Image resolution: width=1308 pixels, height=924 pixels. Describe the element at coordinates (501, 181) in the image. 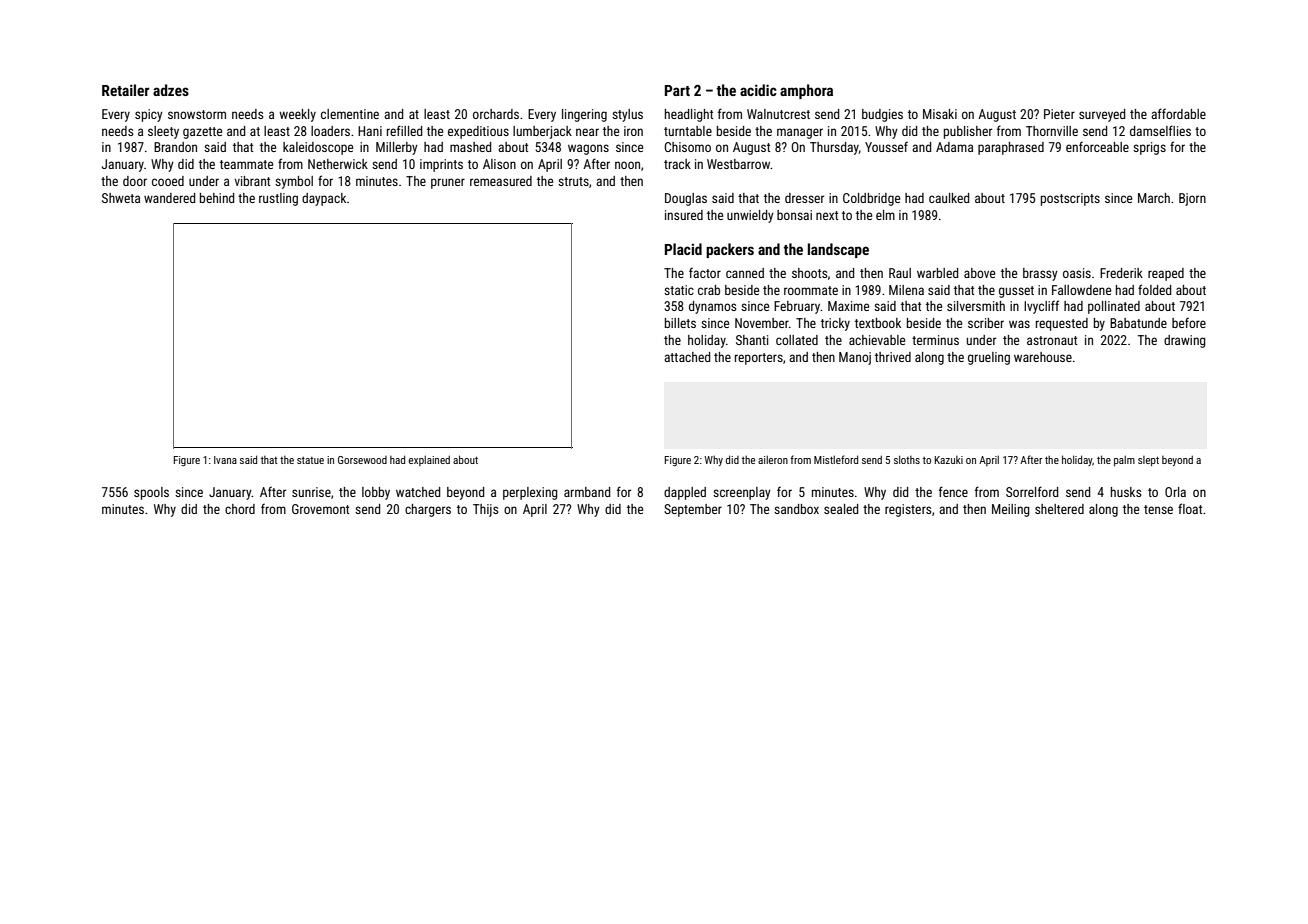

I see `remeasured` at that location.
